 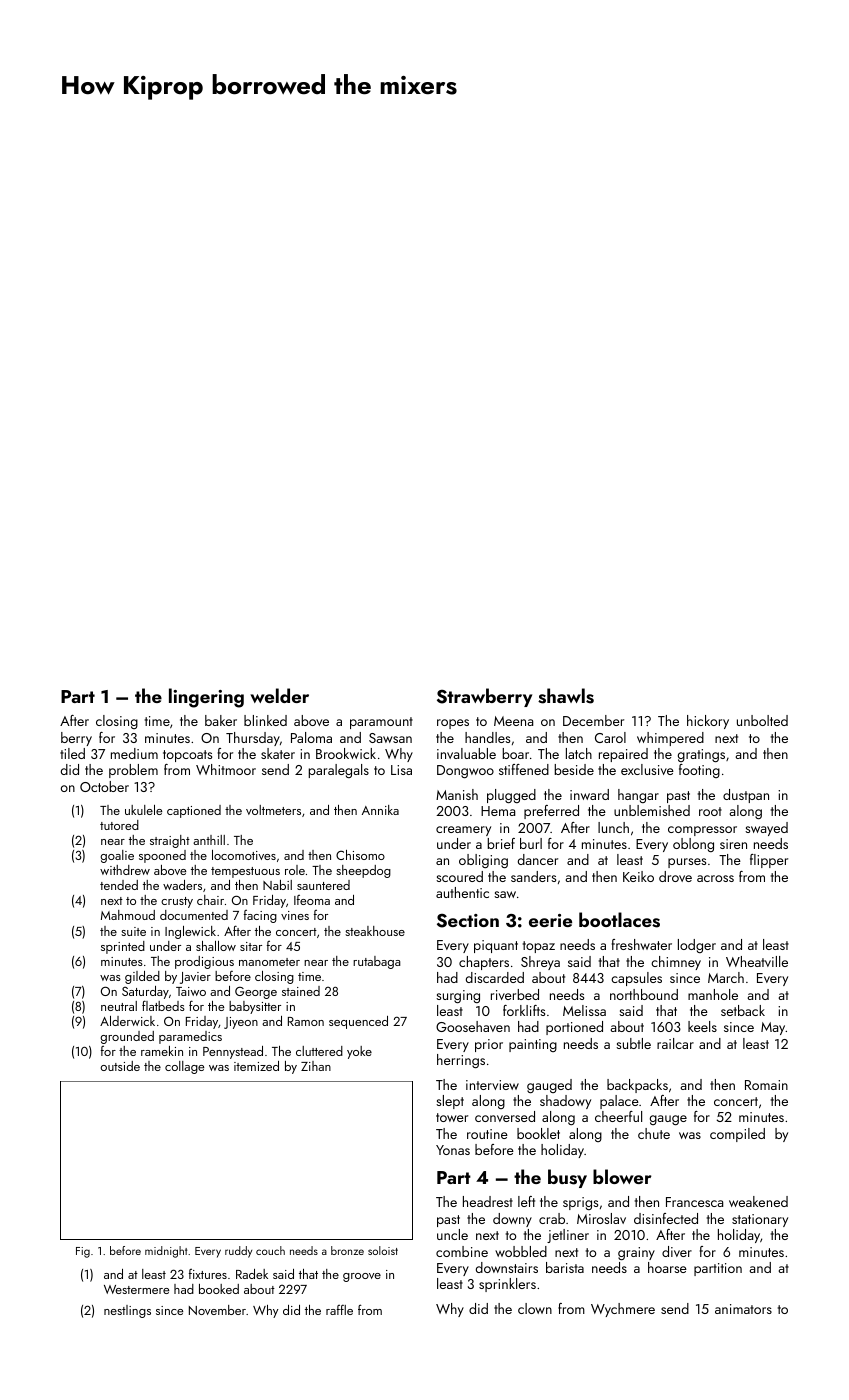 What do you see at coordinates (117, 856) in the document?
I see `goalie` at bounding box center [117, 856].
